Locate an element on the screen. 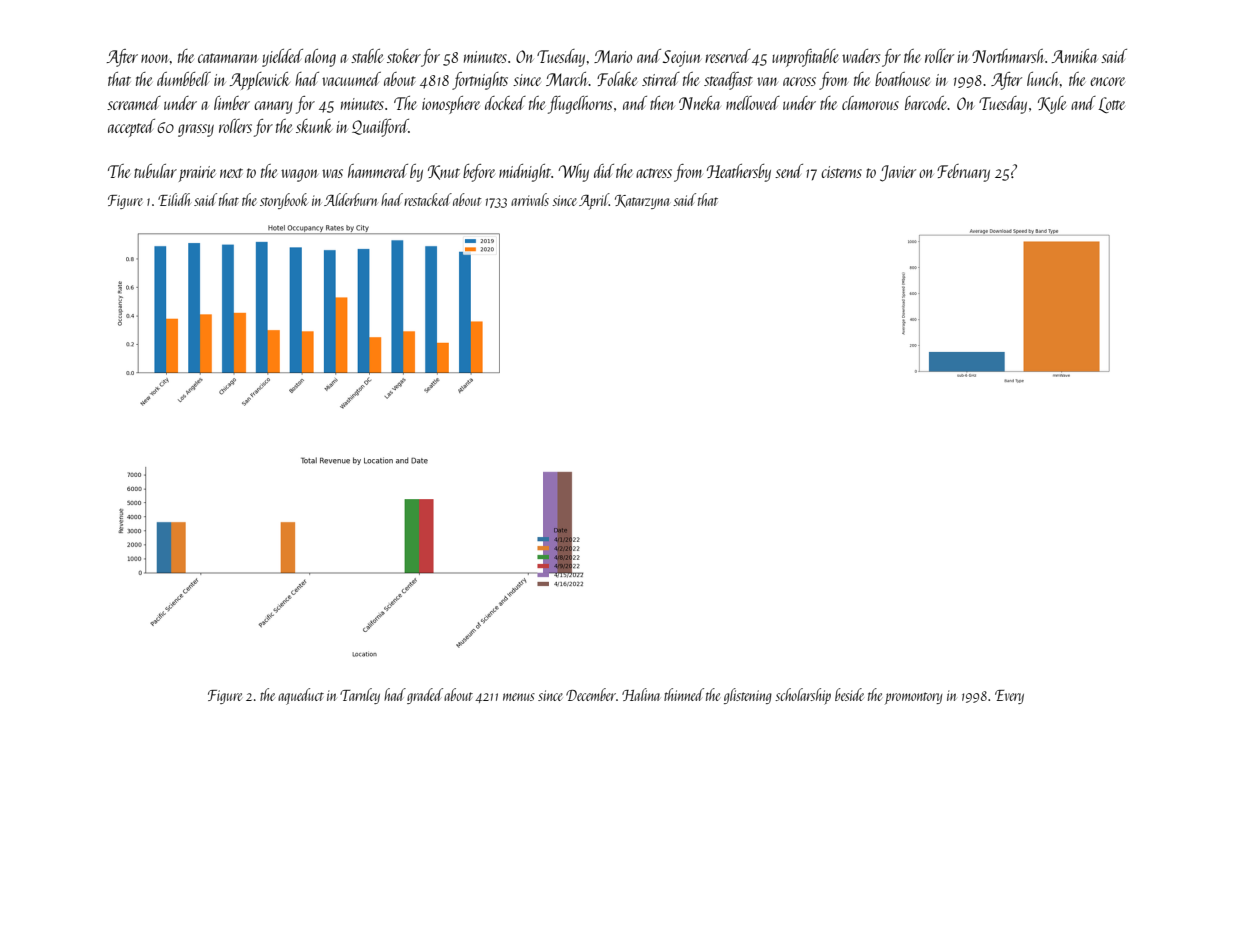  cisterns is located at coordinates (841, 172).
